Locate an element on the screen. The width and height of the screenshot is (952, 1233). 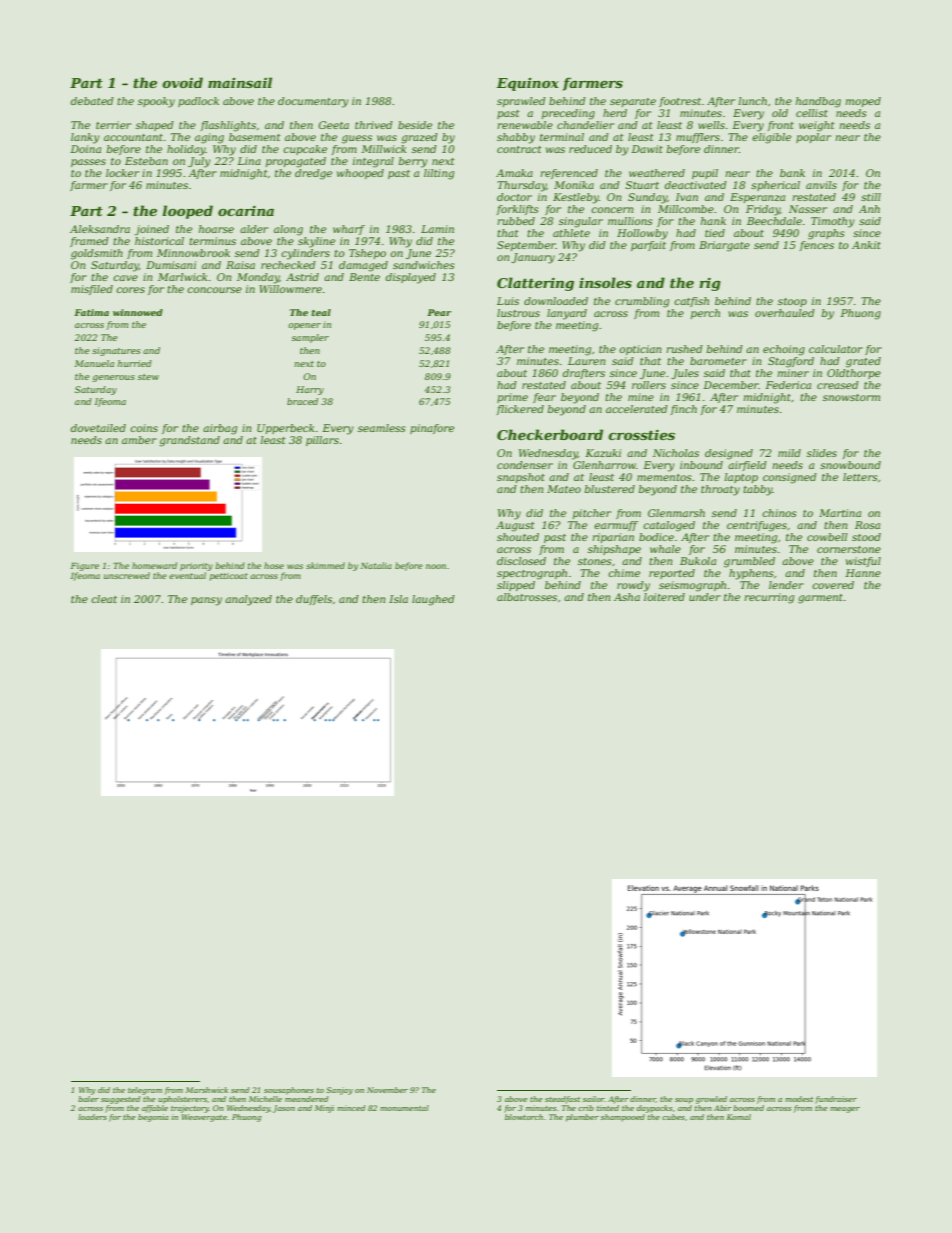
Esteban is located at coordinates (146, 161).
